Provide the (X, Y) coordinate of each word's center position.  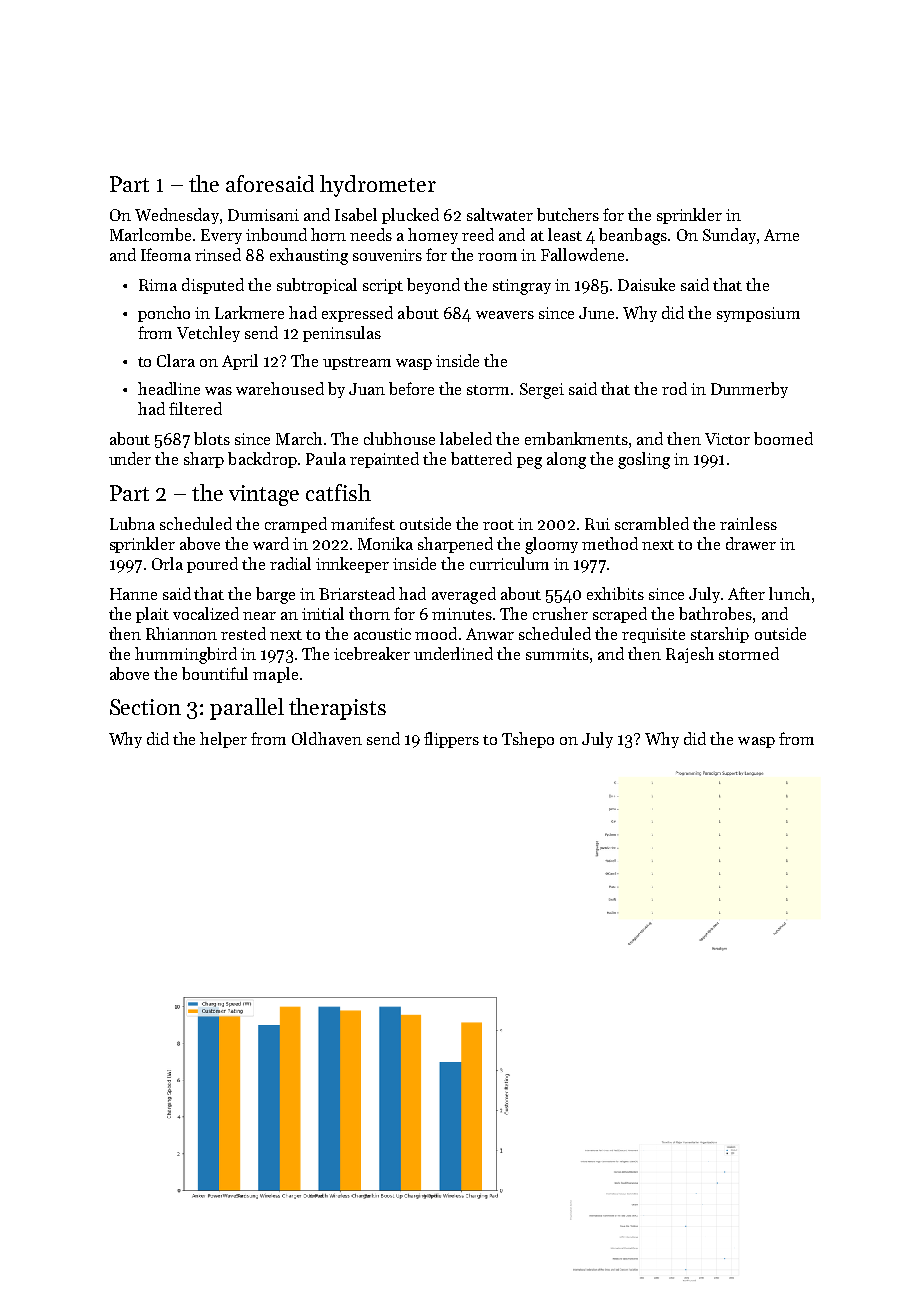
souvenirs (387, 255)
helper (223, 740)
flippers (451, 740)
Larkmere (249, 312)
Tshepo (528, 740)
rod (674, 388)
